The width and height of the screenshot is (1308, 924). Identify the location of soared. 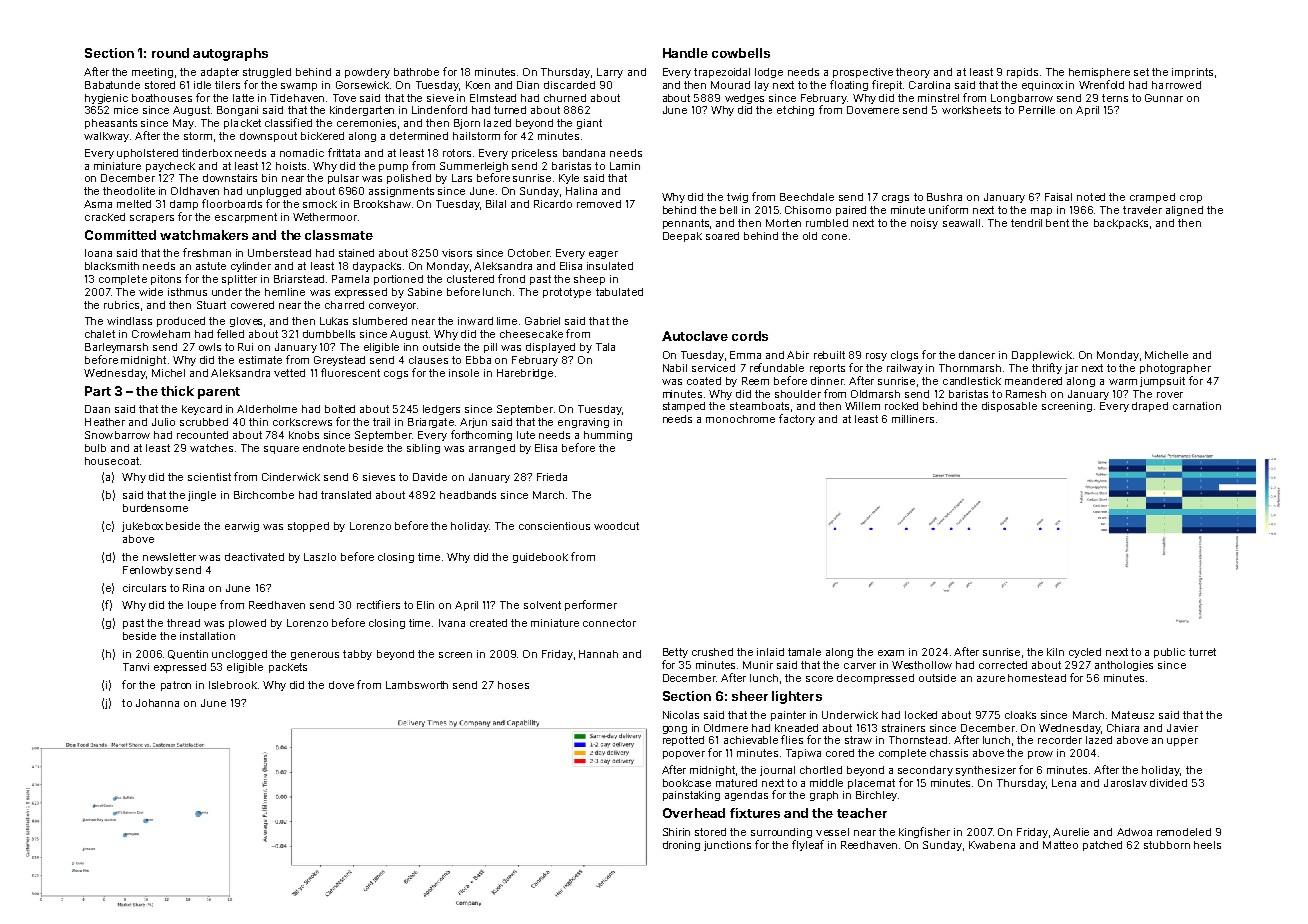
(722, 236).
